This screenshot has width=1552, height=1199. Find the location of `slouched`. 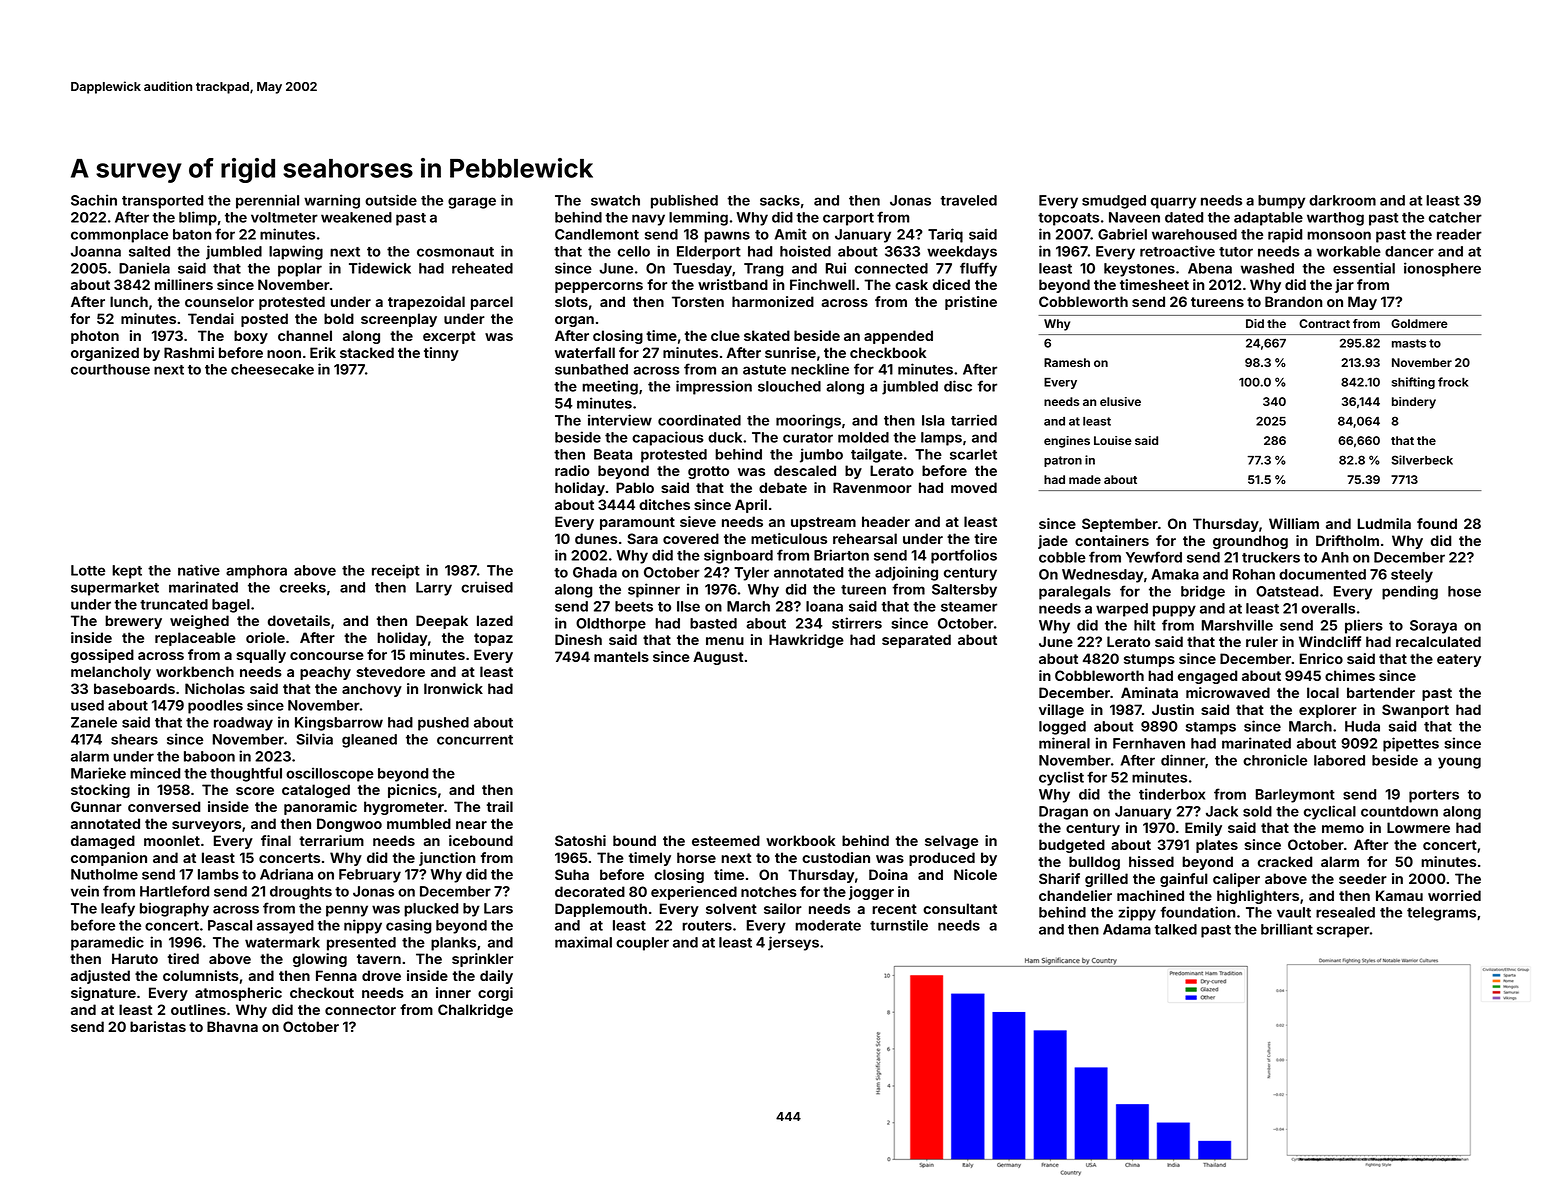

slouched is located at coordinates (789, 386).
